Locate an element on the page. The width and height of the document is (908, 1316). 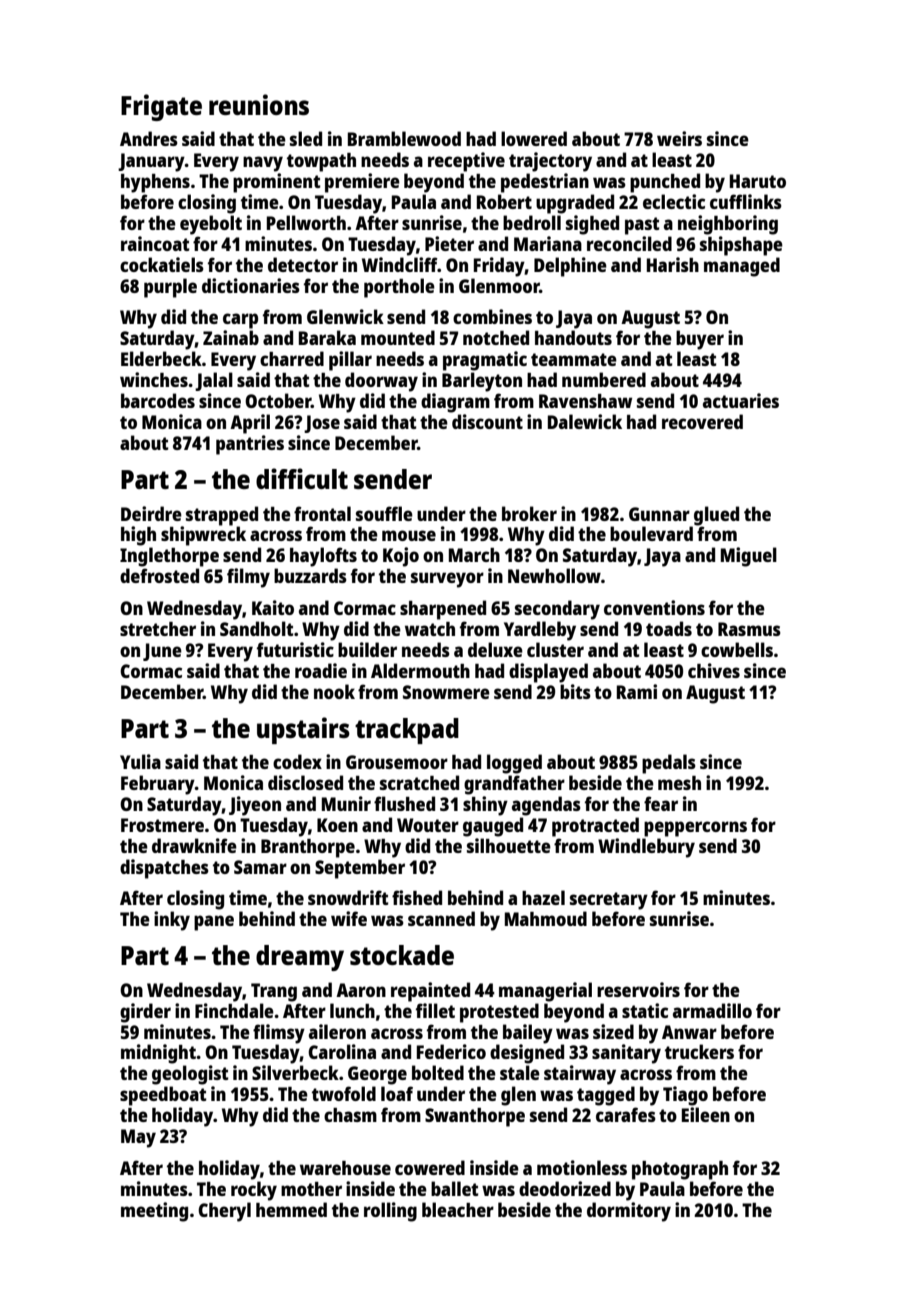
Frigate is located at coordinates (161, 107).
